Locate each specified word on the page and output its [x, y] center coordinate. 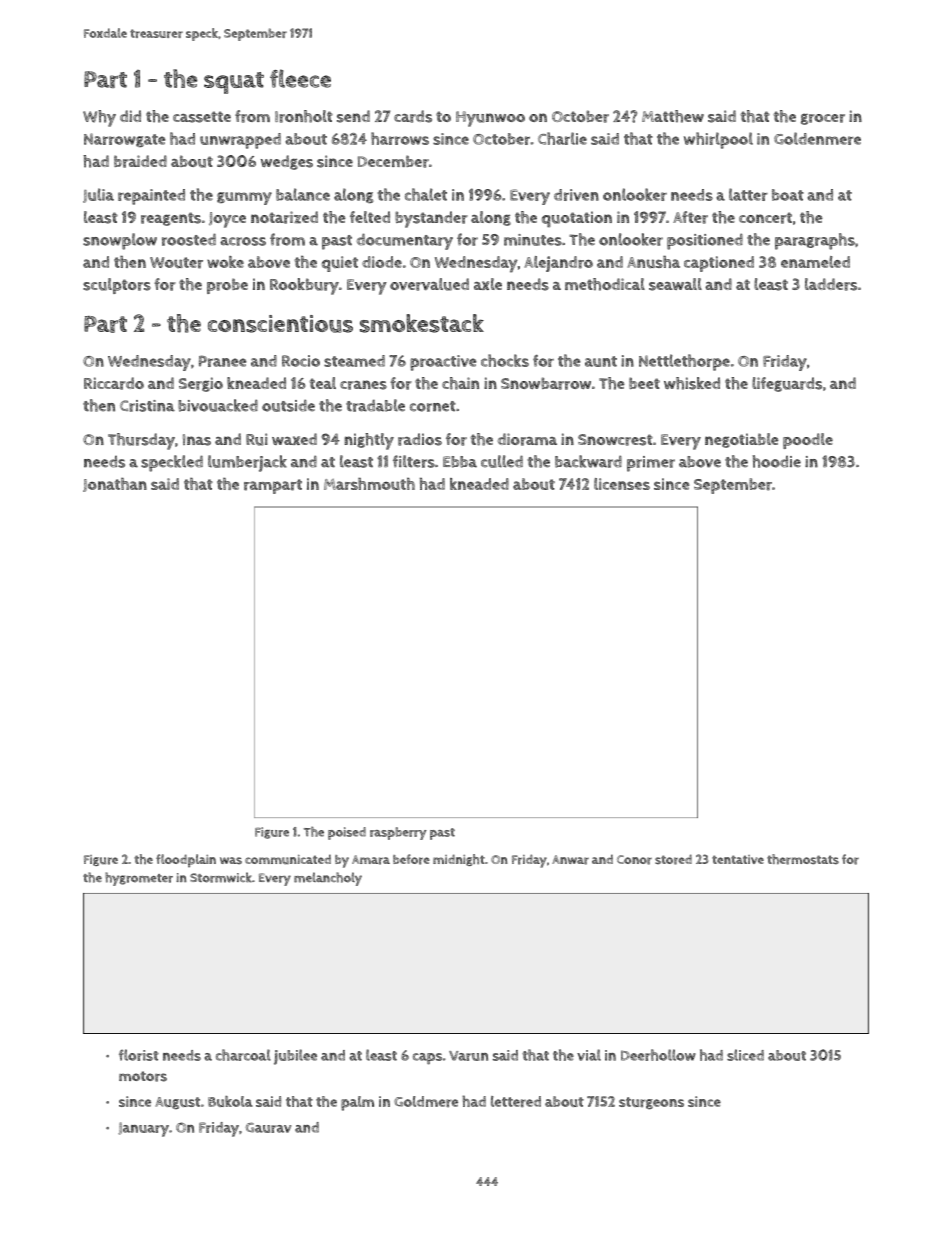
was [231, 860]
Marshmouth [369, 484]
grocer [823, 119]
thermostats [803, 859]
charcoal [243, 1055]
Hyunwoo [490, 119]
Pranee [223, 361]
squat [234, 83]
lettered [516, 1101]
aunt [601, 361]
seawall [675, 284]
